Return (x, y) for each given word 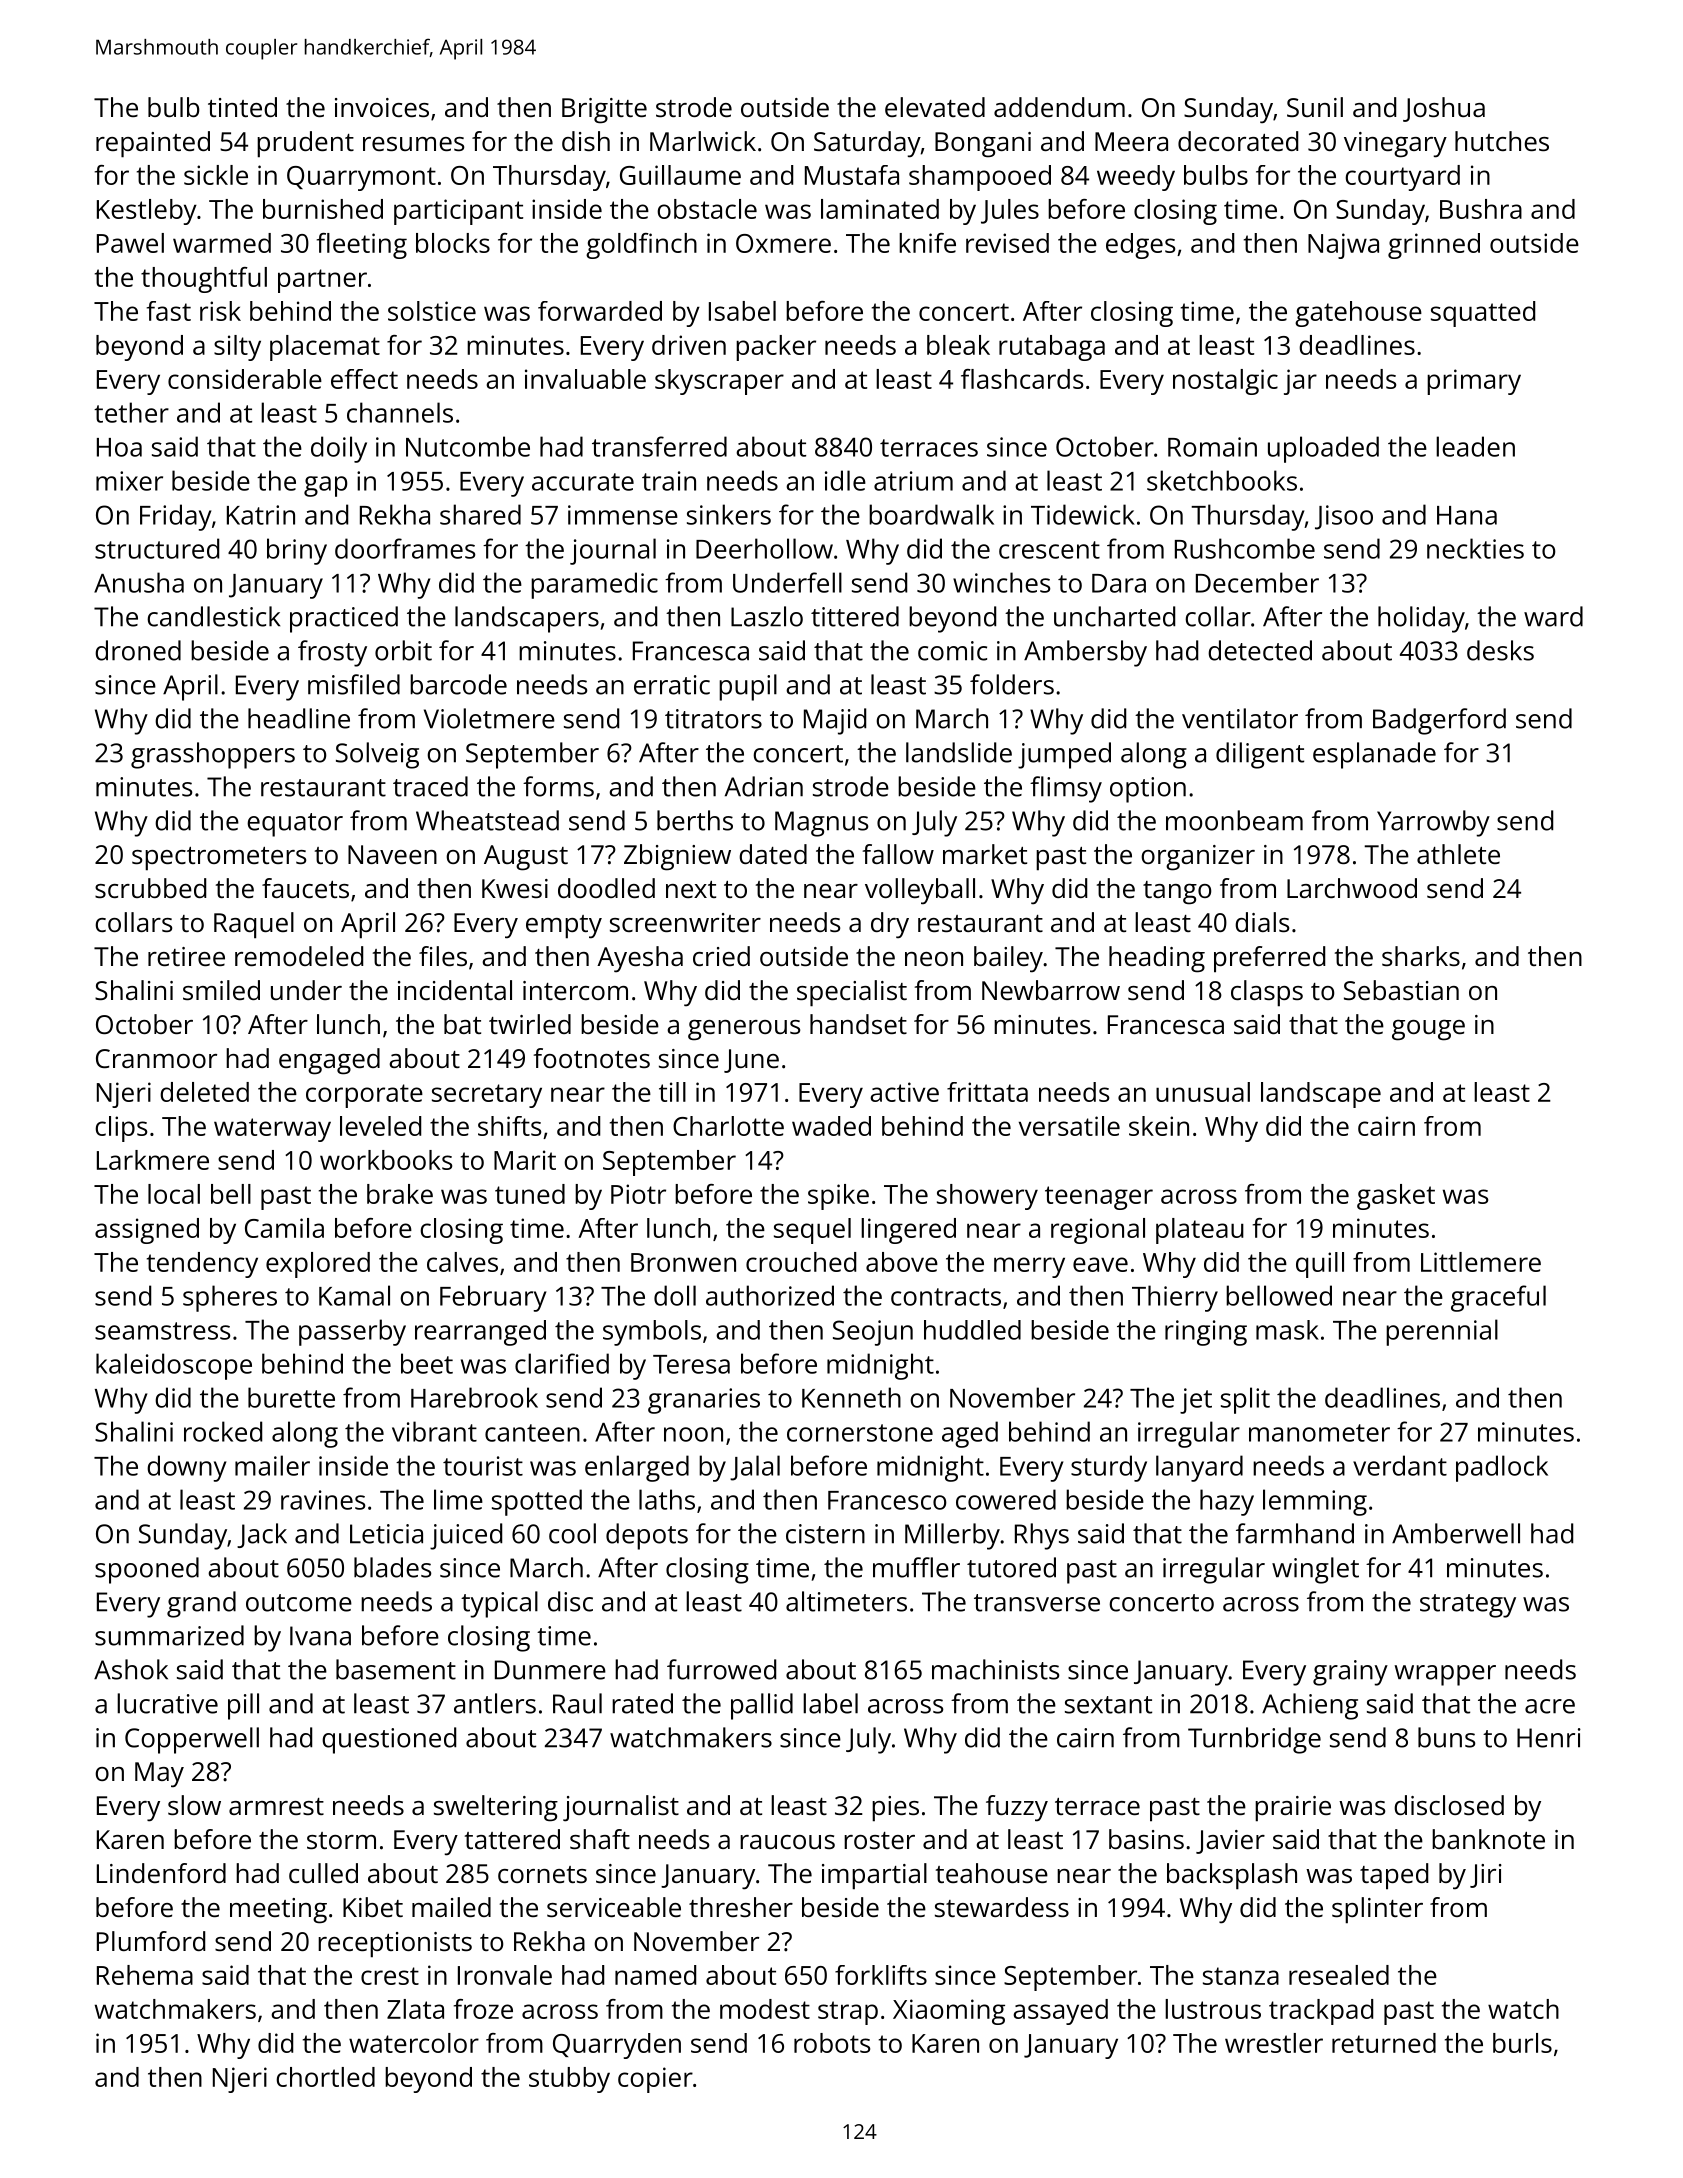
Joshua (1444, 109)
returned (1384, 2043)
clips (121, 1129)
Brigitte (604, 111)
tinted (242, 107)
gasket (1396, 1197)
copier (655, 2080)
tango (1177, 893)
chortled (325, 2077)
